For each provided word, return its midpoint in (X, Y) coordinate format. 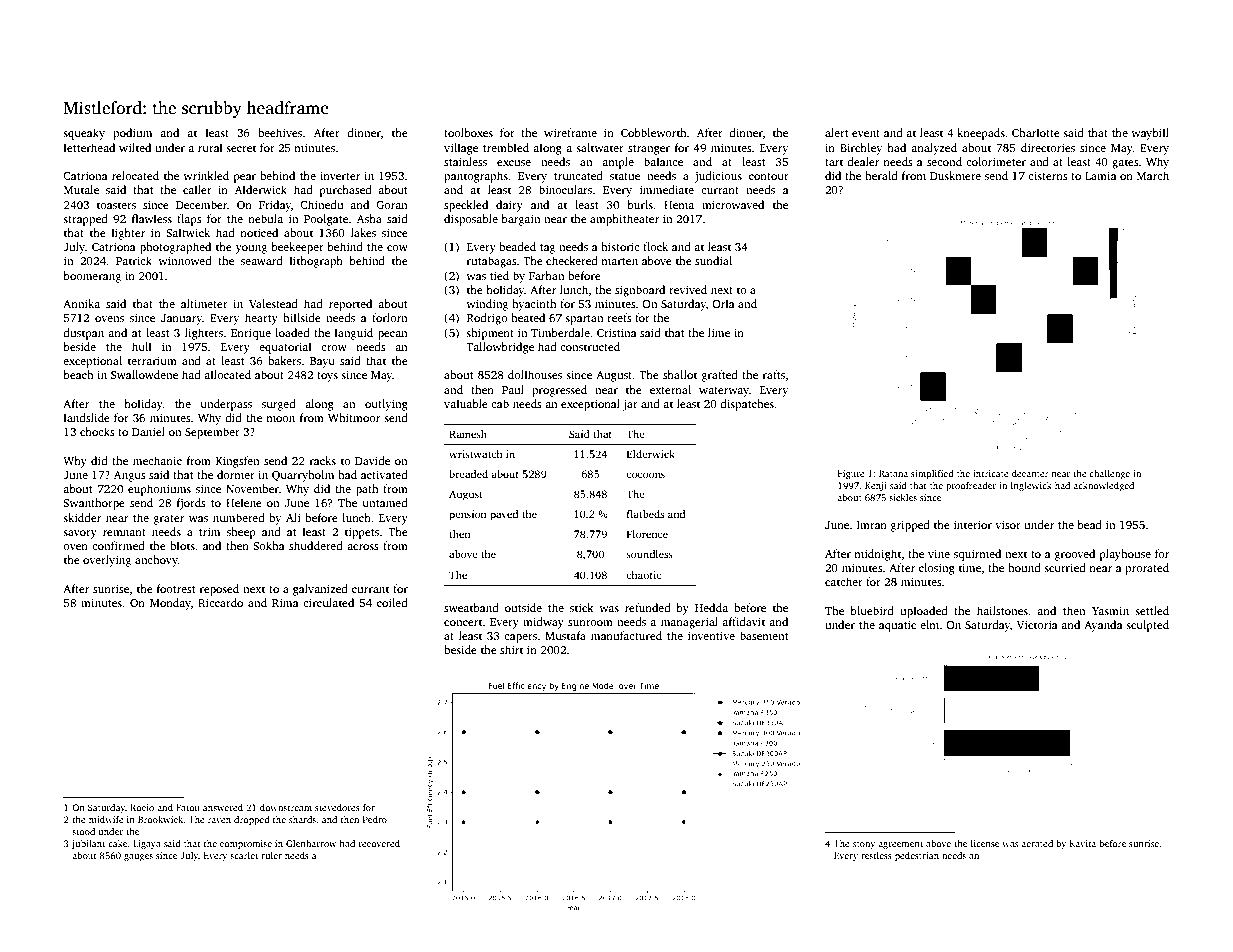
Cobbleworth (654, 132)
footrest (176, 588)
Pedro (375, 819)
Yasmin (1110, 611)
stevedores (337, 807)
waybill (1150, 134)
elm (929, 624)
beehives (280, 132)
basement (764, 635)
